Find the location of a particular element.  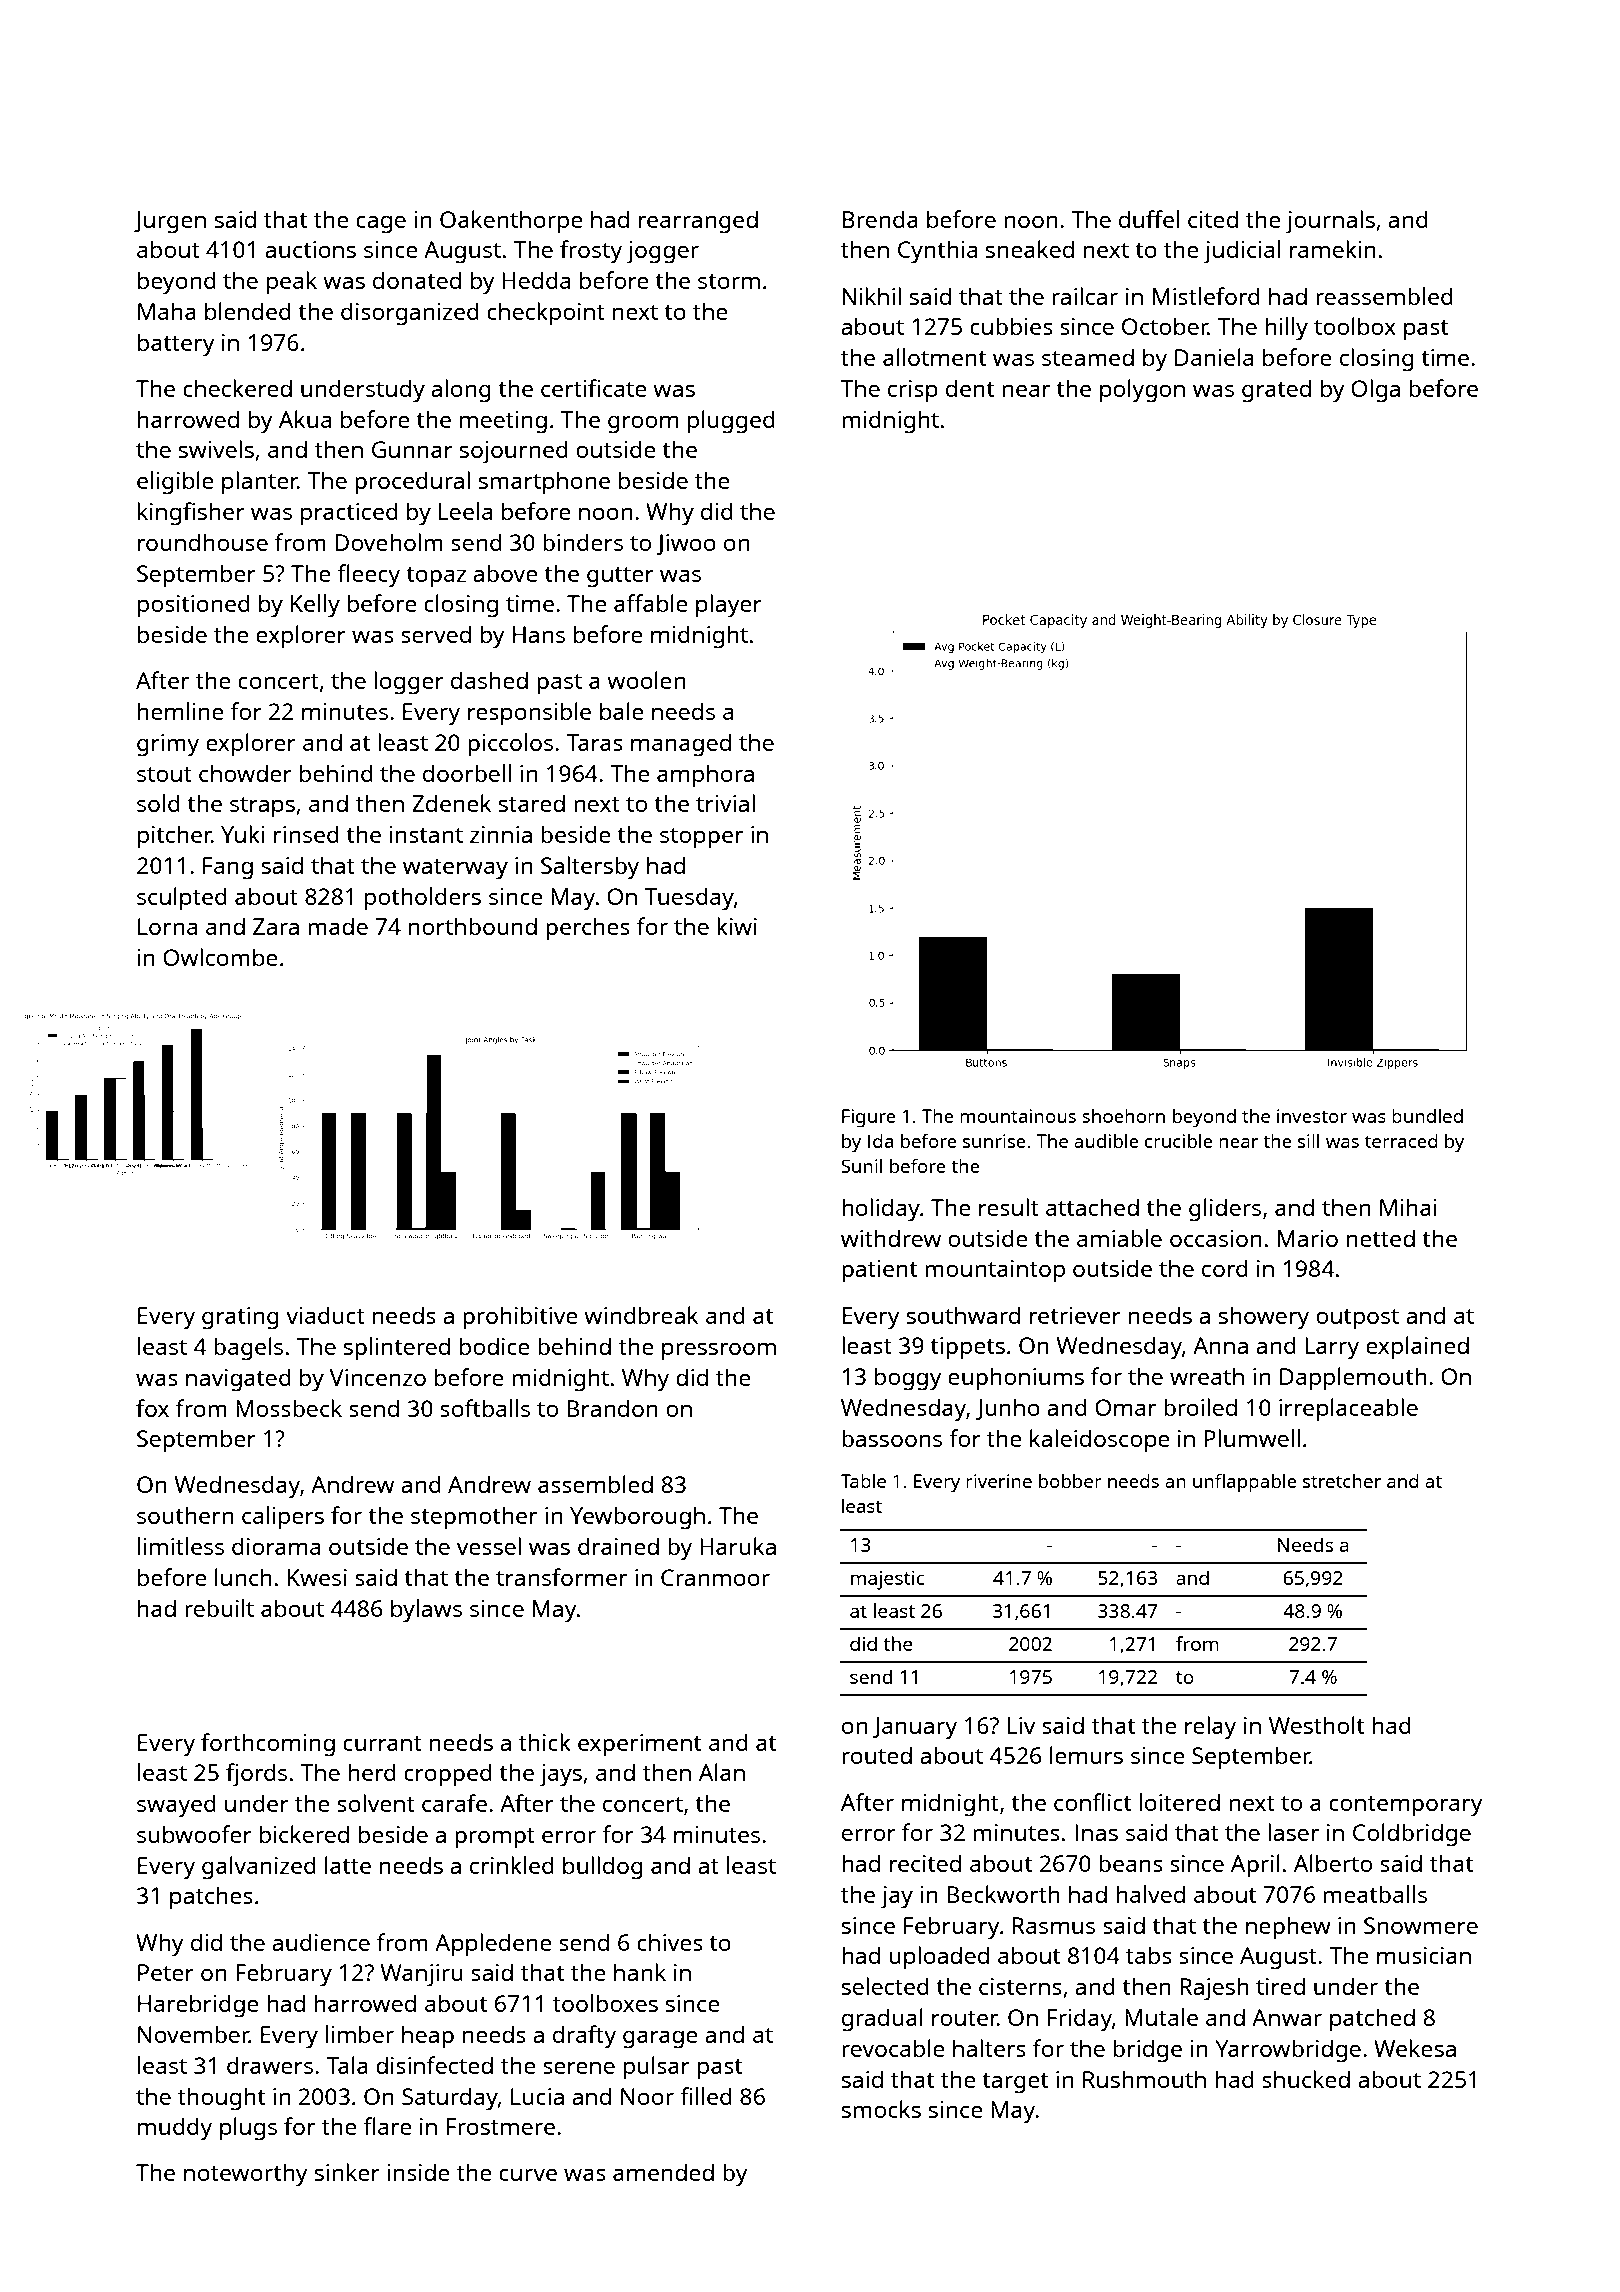

crisp is located at coordinates (913, 391).
